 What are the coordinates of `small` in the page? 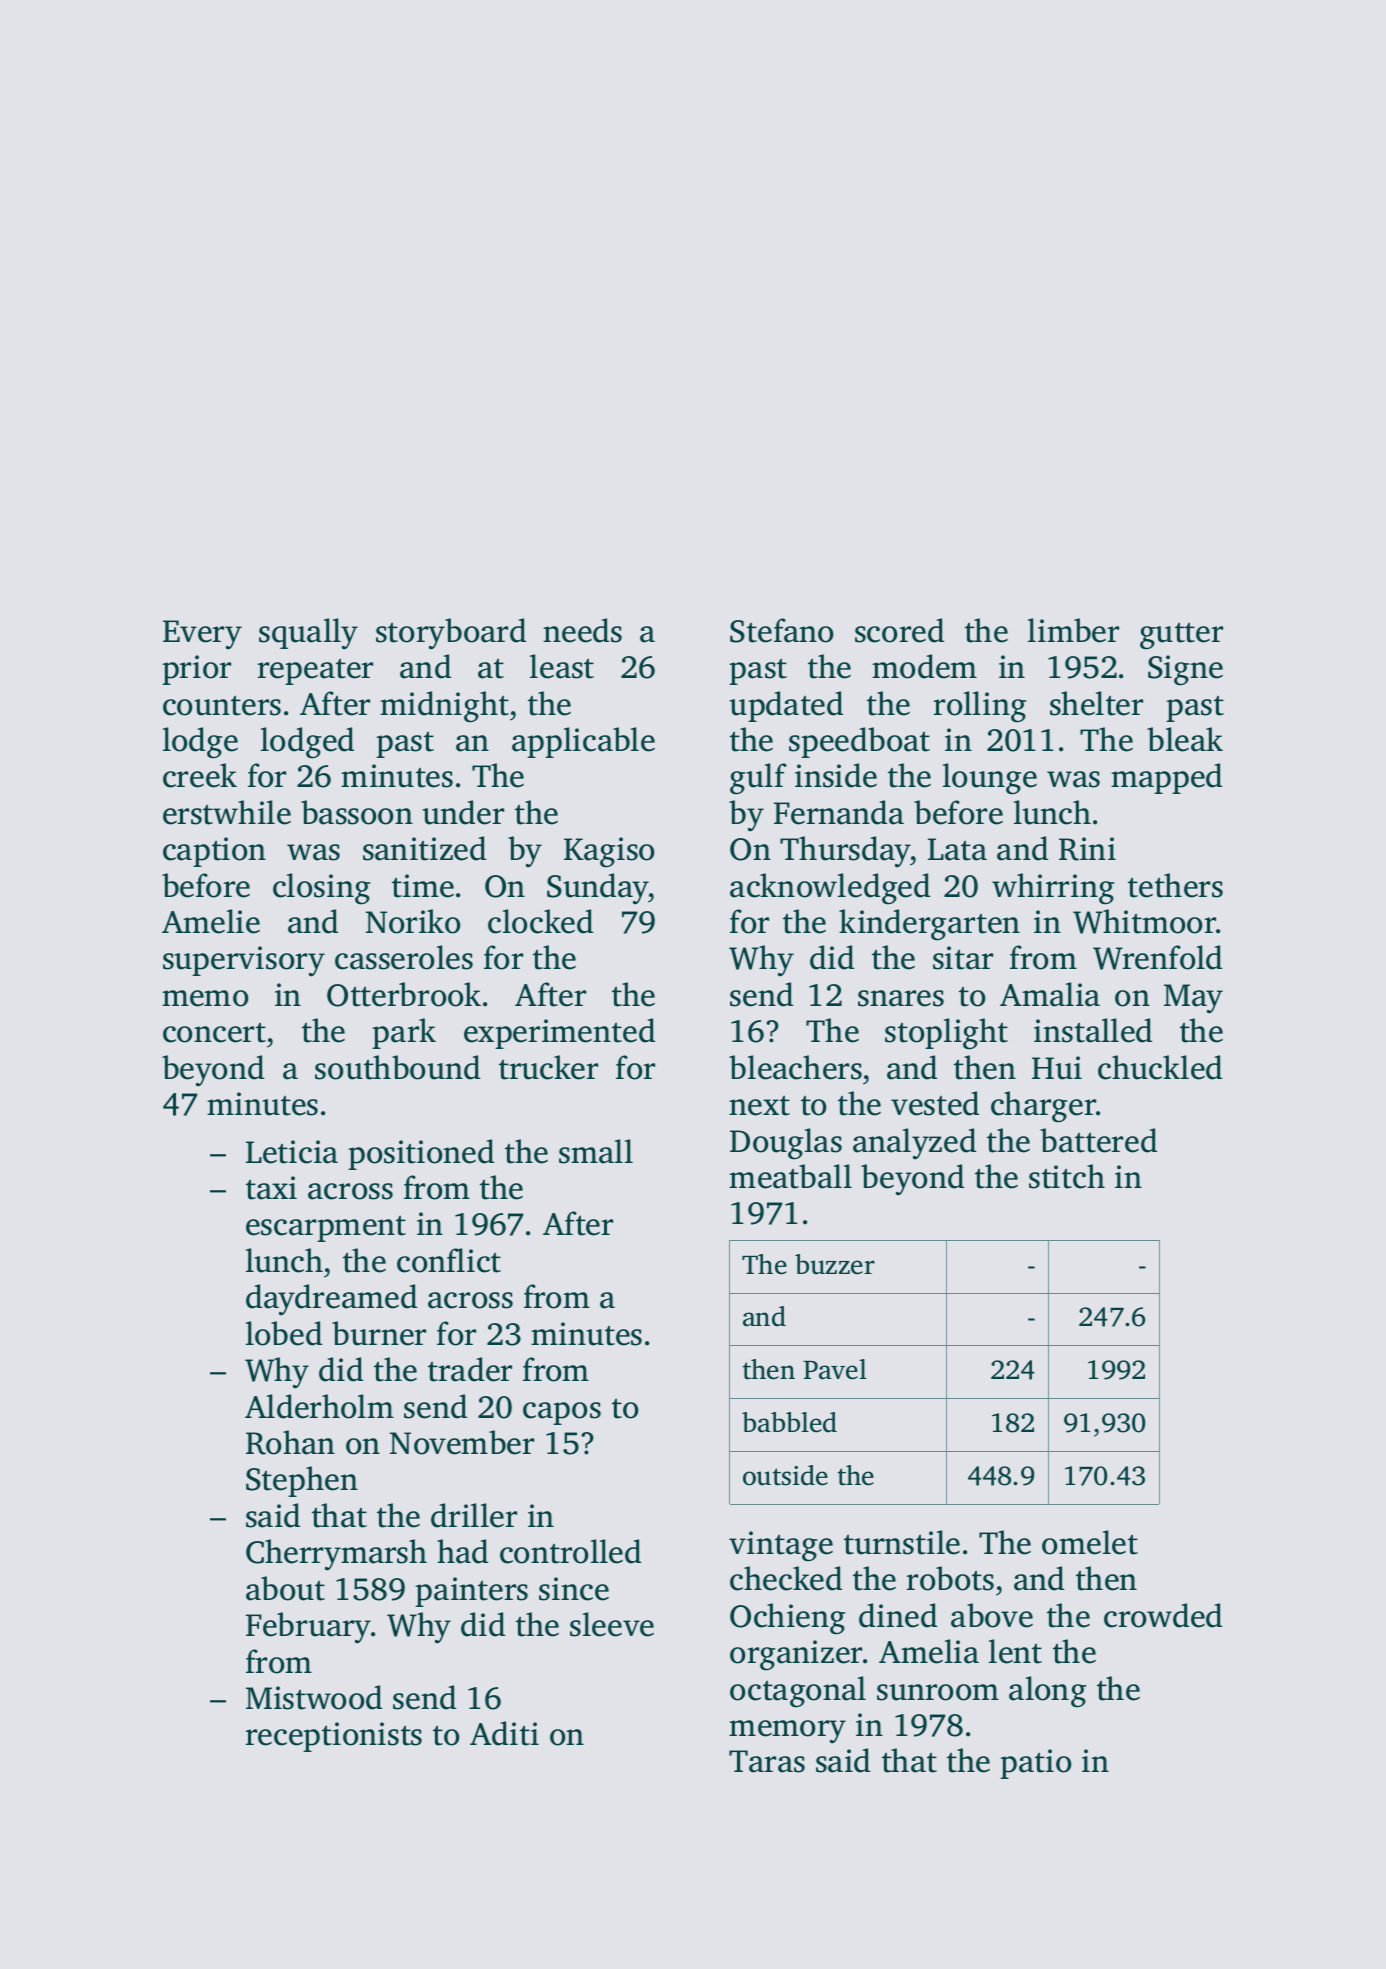 It's located at (596, 1151).
